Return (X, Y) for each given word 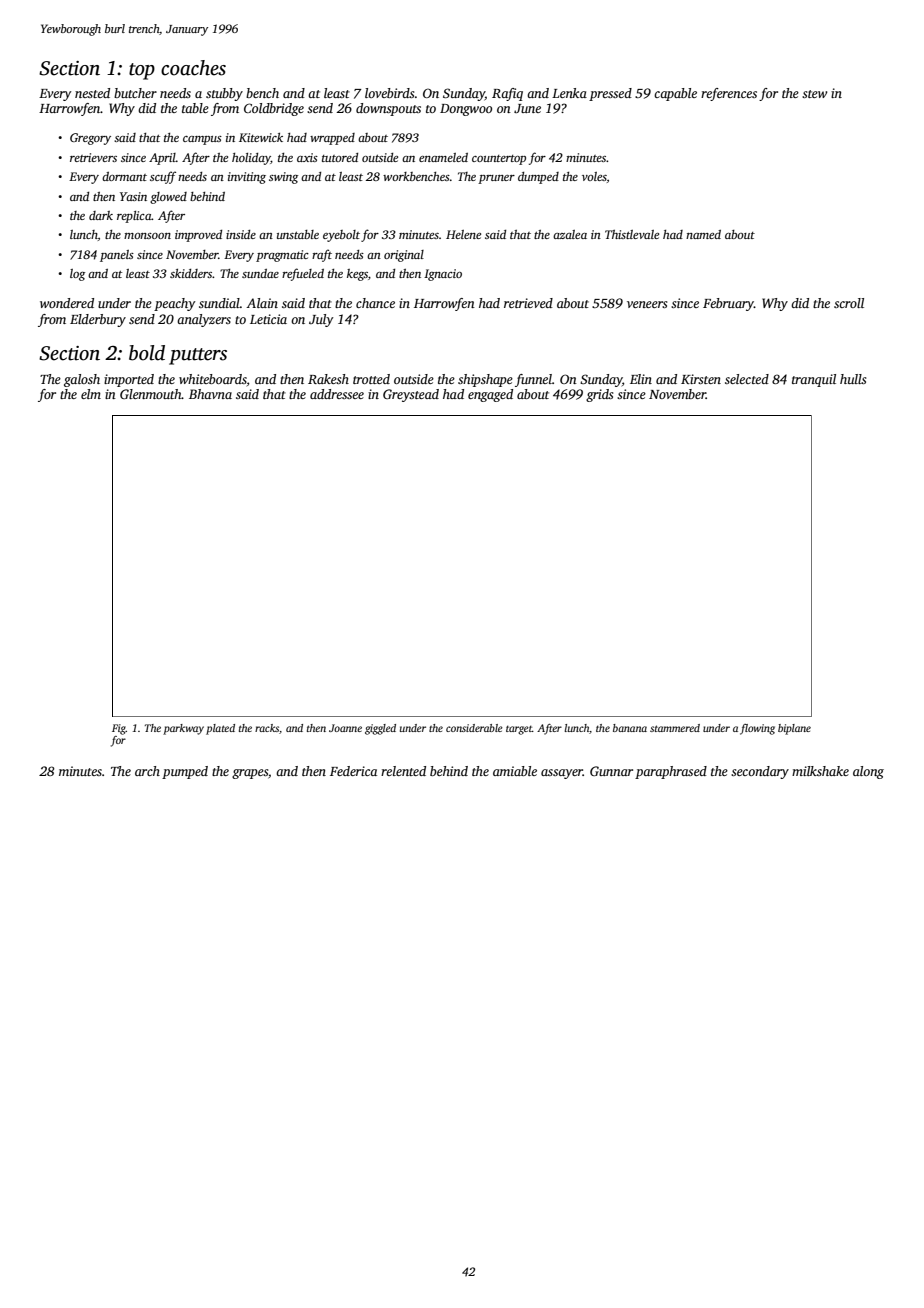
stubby (224, 94)
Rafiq (507, 94)
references (729, 94)
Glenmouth (151, 394)
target (519, 730)
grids (599, 395)
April (162, 159)
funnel (533, 380)
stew (814, 94)
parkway (183, 729)
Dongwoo (466, 110)
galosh (82, 380)
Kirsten (701, 379)
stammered (675, 728)
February (728, 304)
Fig (119, 729)
